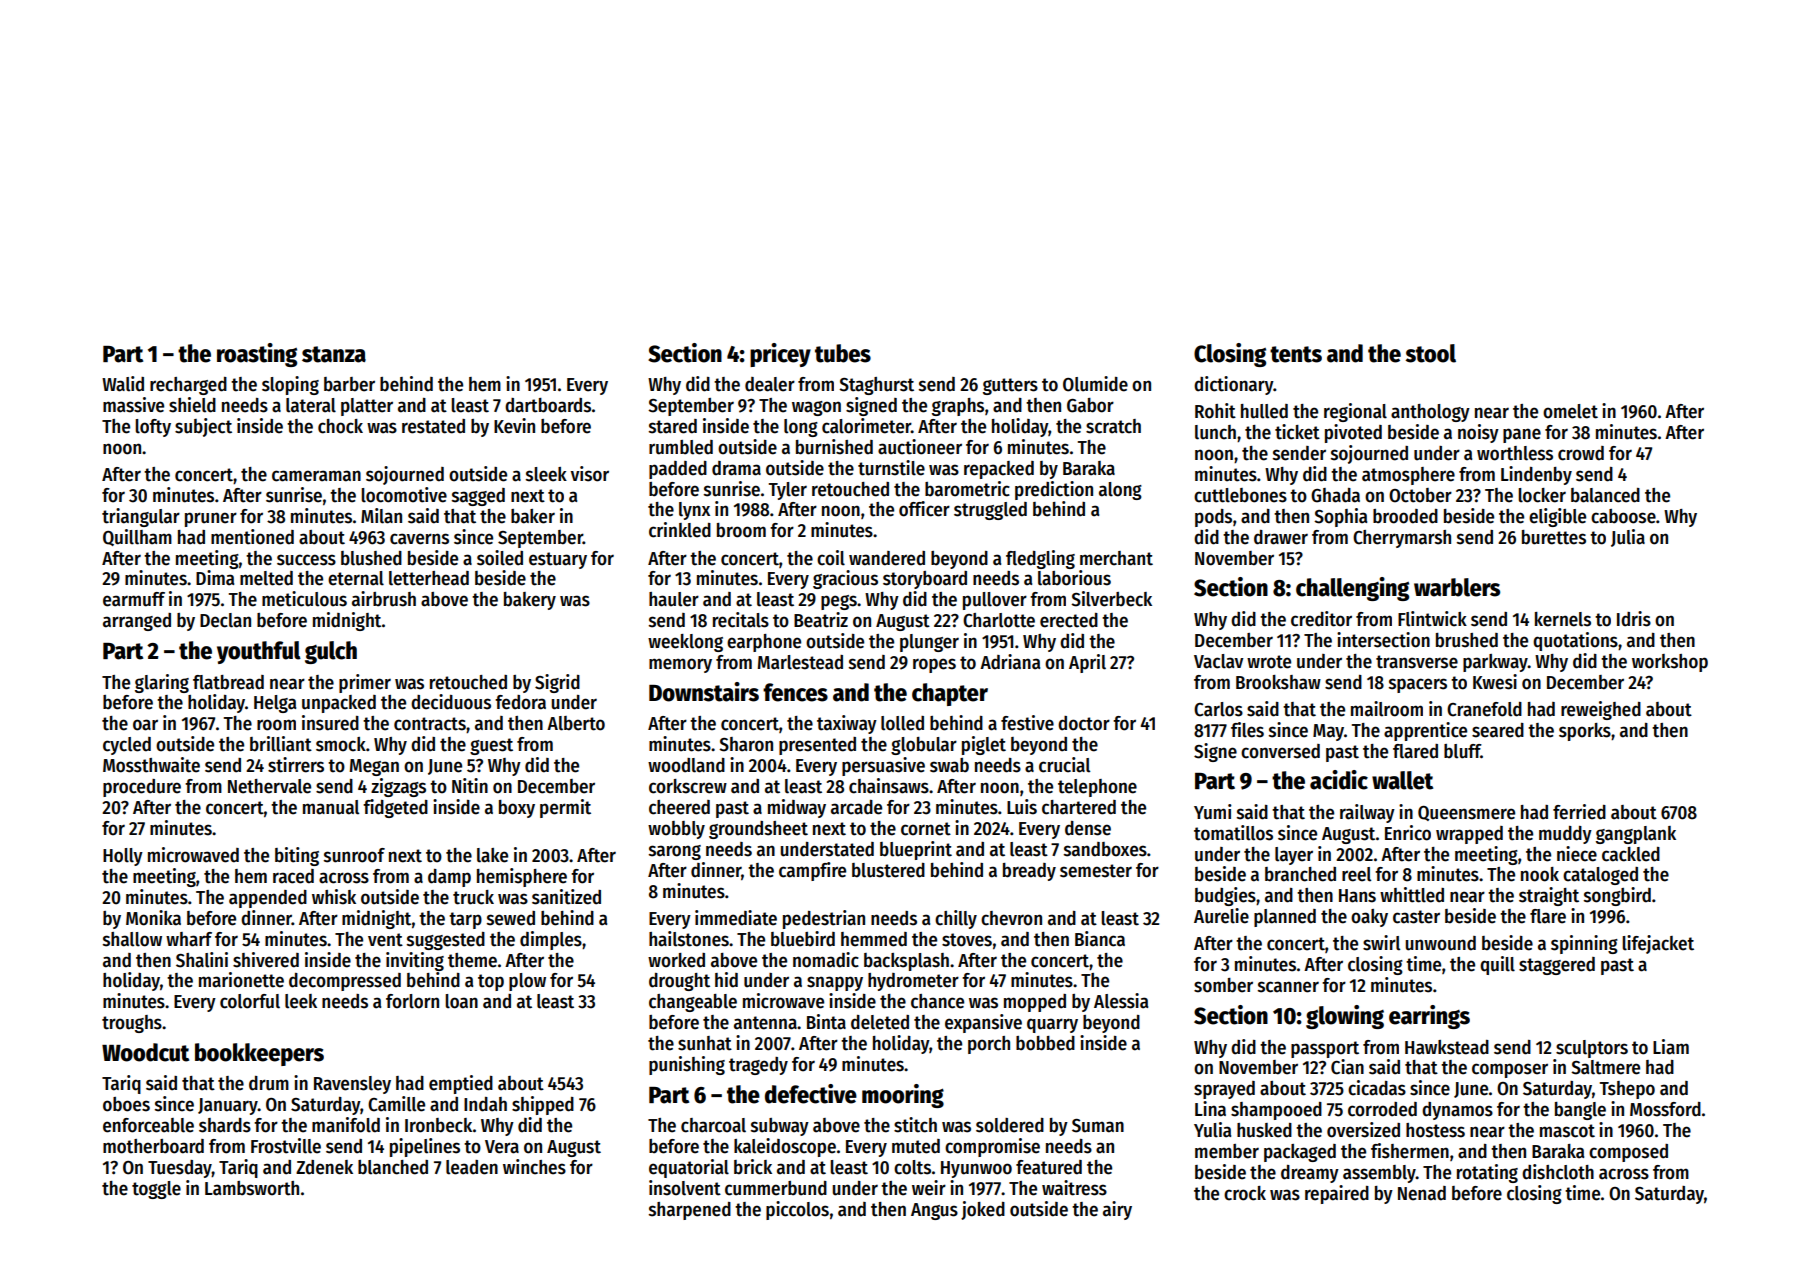 This page has height=1281, width=1811. I want to click on glaring, so click(162, 683).
